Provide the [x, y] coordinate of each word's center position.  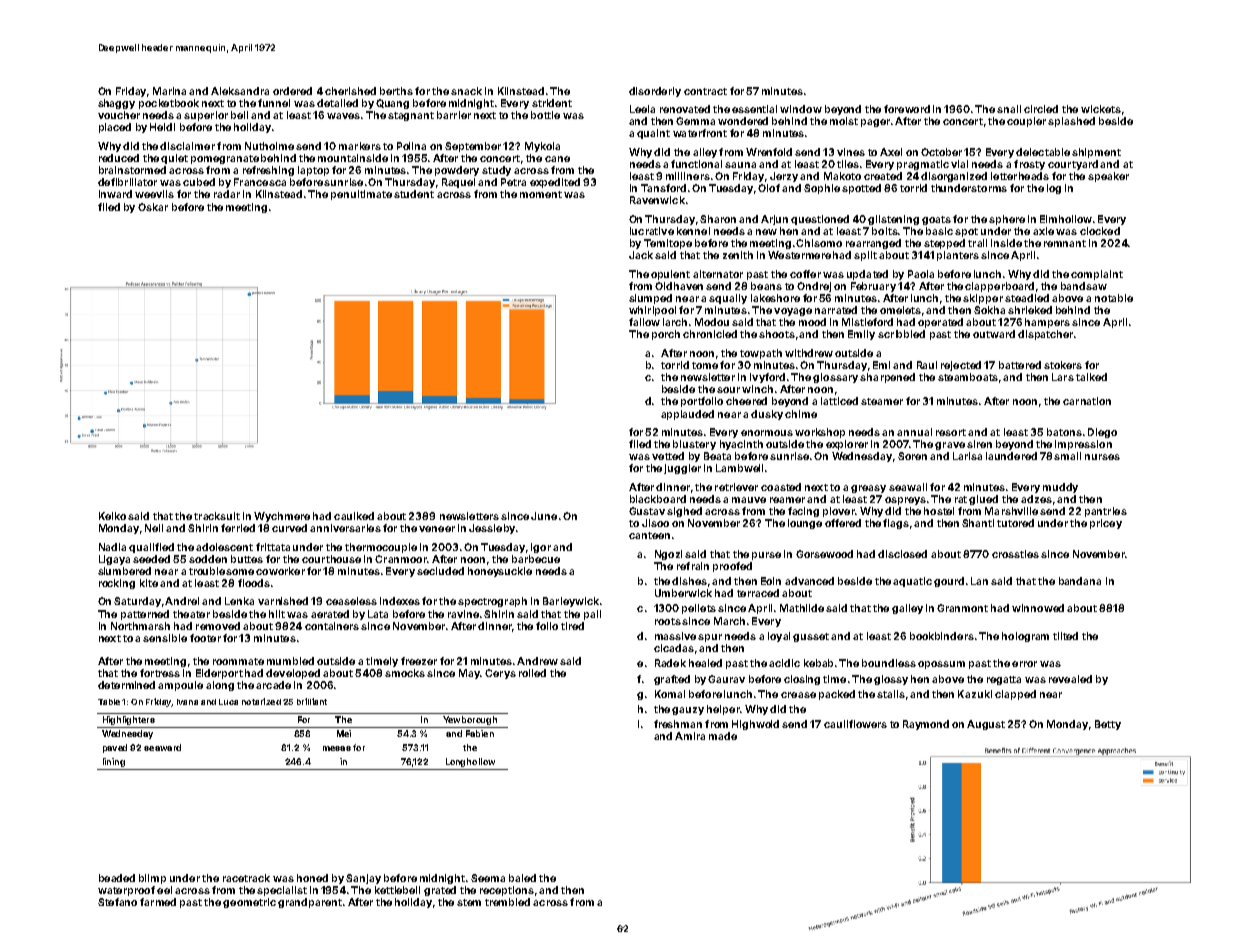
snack [466, 91]
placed [115, 128]
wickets [1101, 109]
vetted [668, 456]
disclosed [902, 554]
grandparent [310, 903]
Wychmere [282, 517]
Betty [1108, 725]
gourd [949, 582]
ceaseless [351, 601]
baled [522, 878]
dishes [689, 581]
